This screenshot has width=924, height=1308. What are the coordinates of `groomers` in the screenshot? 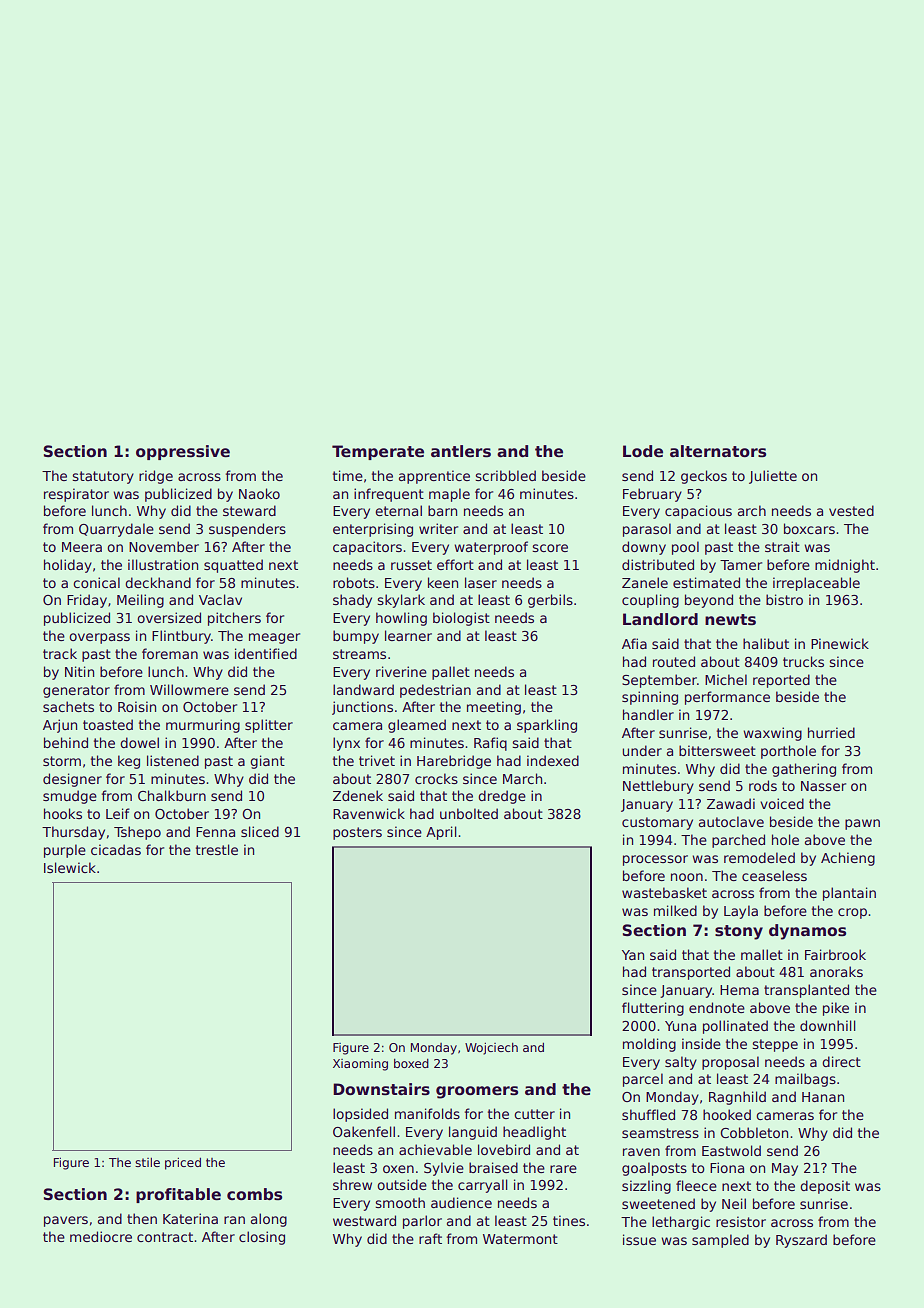 It's located at (477, 1092).
